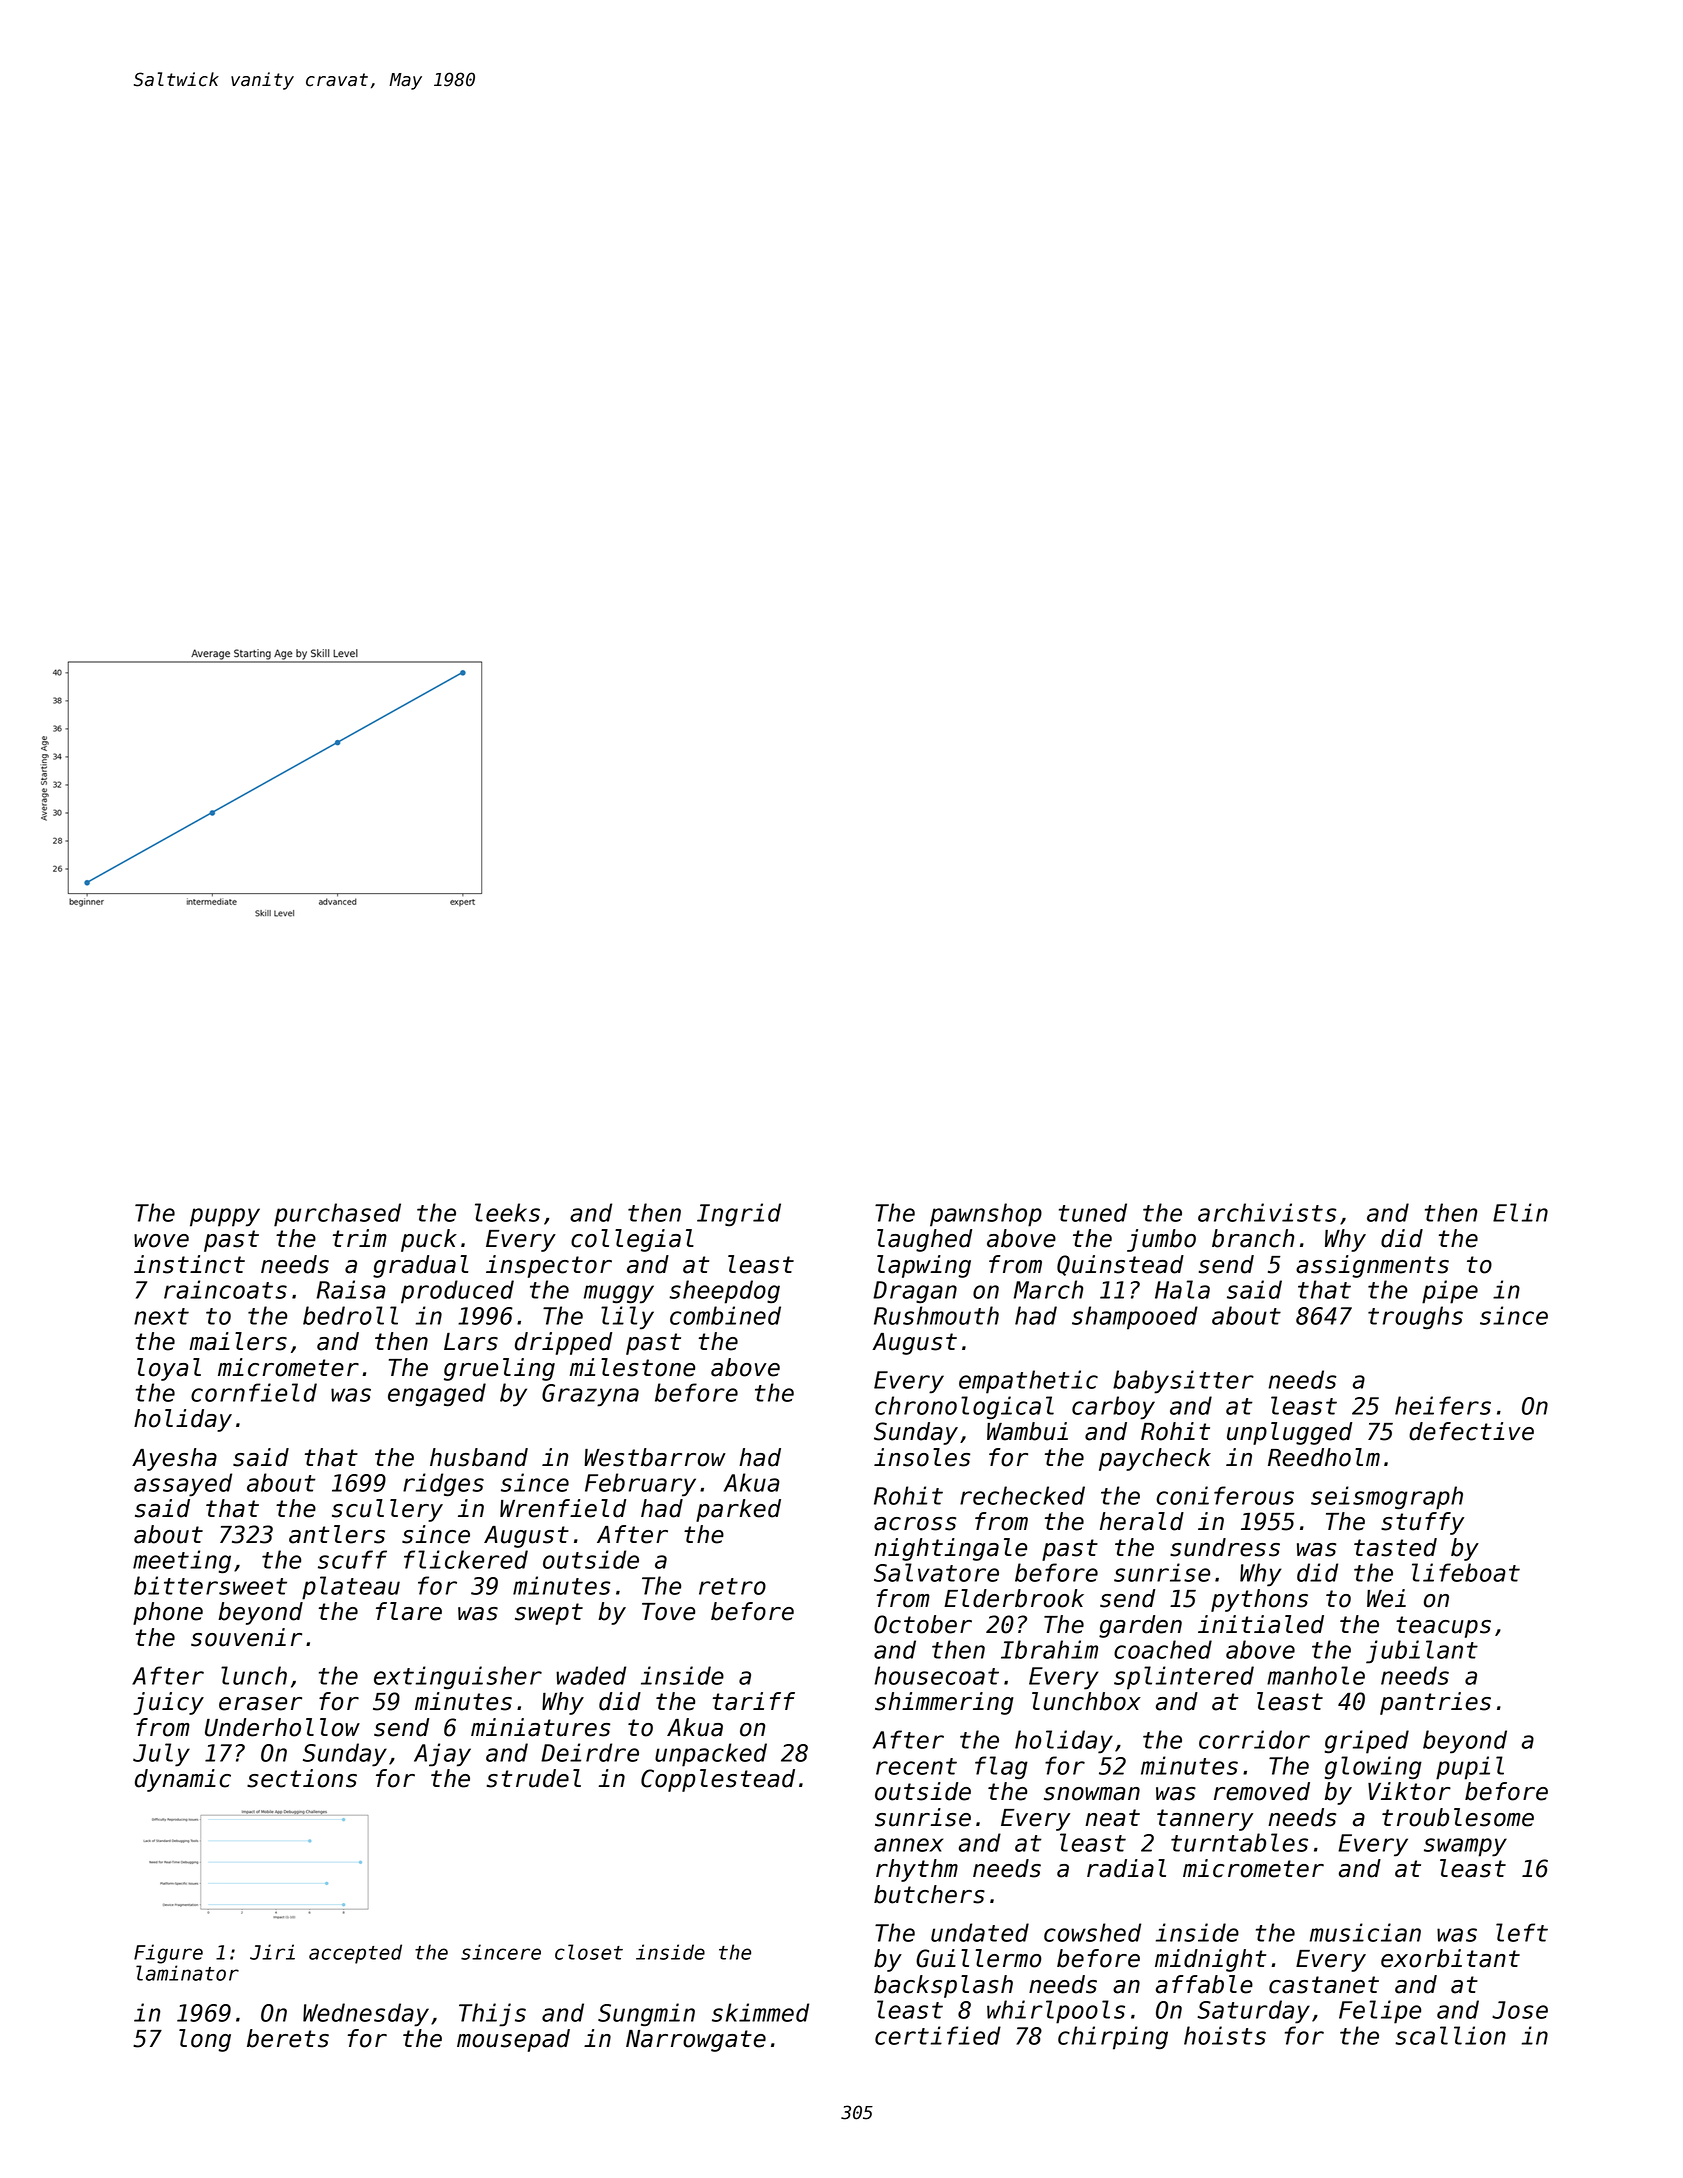 This document has height=2178, width=1683. What do you see at coordinates (924, 1266) in the document?
I see `lapwing` at bounding box center [924, 1266].
